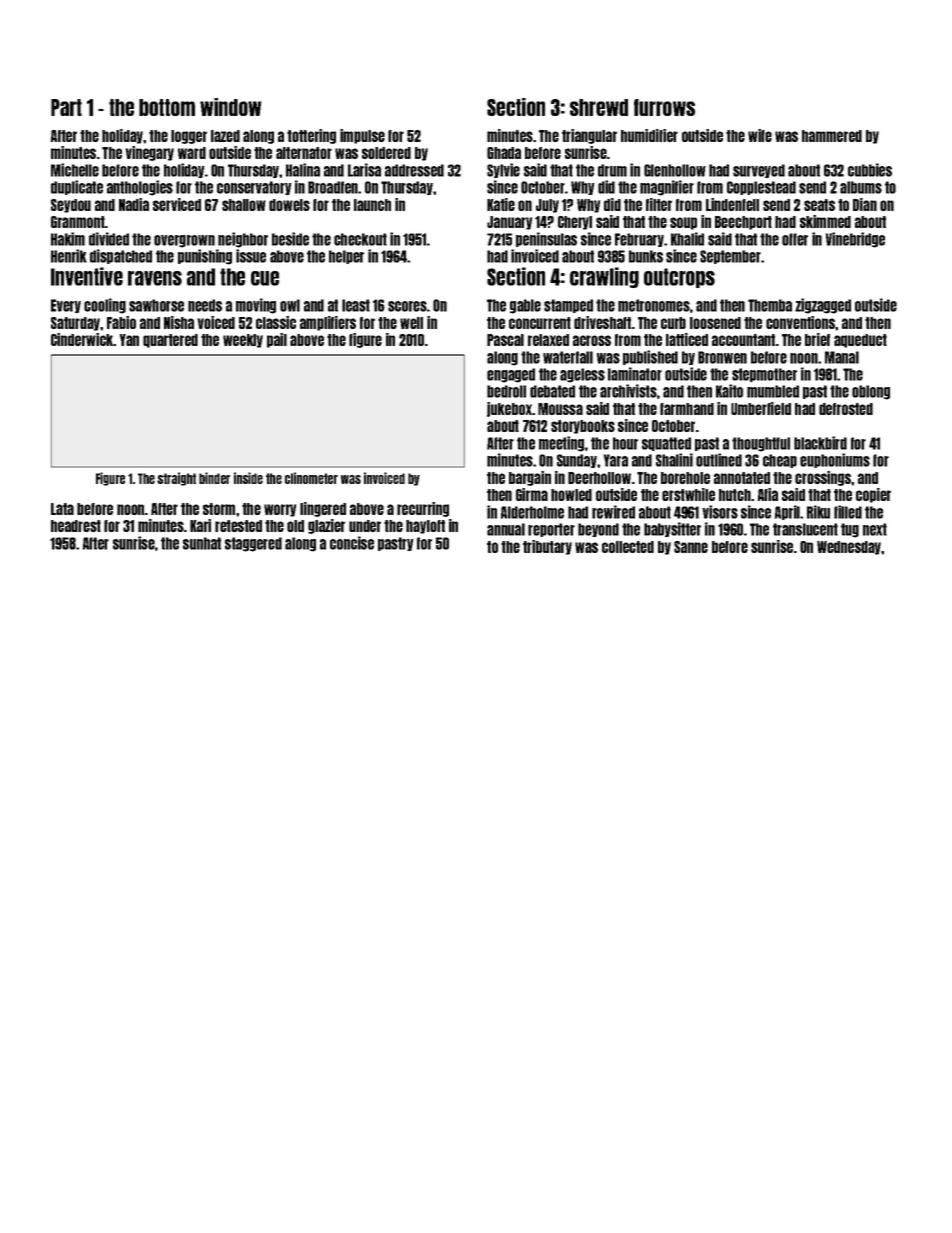  I want to click on Broadfen, so click(333, 187).
